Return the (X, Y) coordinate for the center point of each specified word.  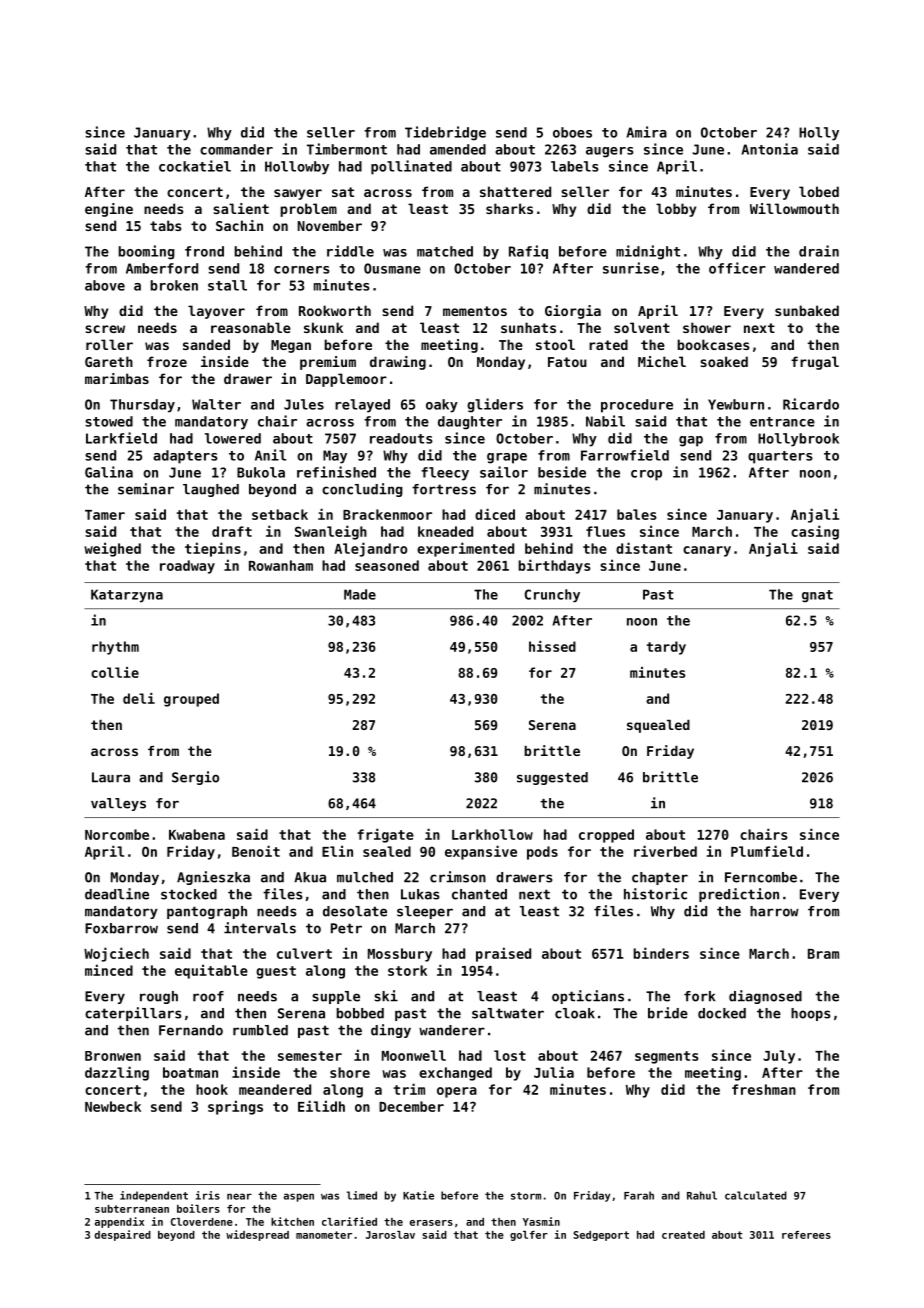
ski (386, 996)
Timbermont (347, 149)
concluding (362, 490)
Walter (216, 404)
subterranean (132, 1209)
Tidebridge (445, 133)
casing (815, 532)
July (779, 1057)
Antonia (769, 149)
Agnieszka (213, 878)
